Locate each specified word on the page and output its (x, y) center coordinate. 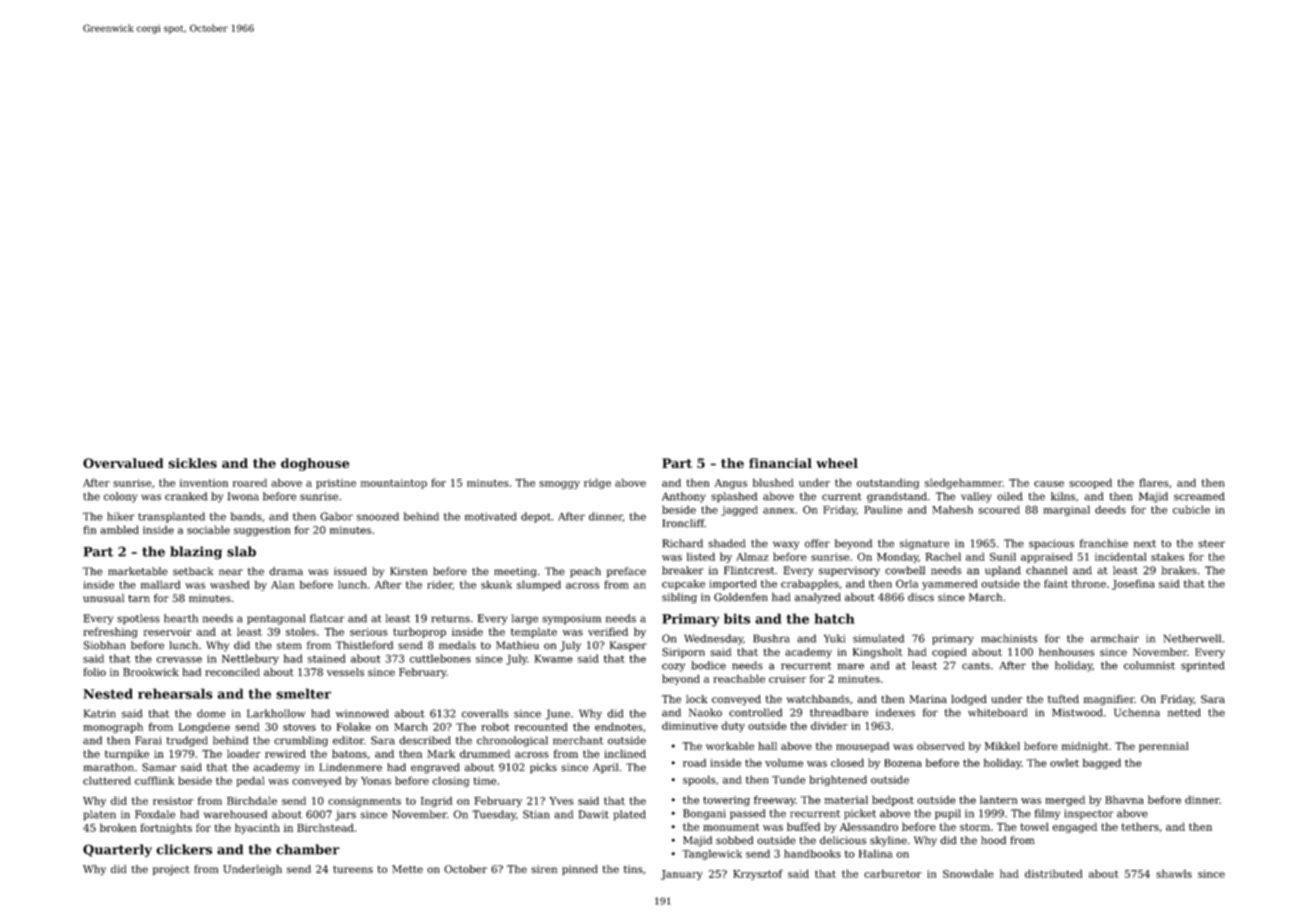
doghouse (315, 464)
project (171, 870)
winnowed (362, 713)
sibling (679, 598)
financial (780, 463)
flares (1154, 482)
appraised (1046, 557)
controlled (755, 712)
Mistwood (1077, 712)
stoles (301, 631)
